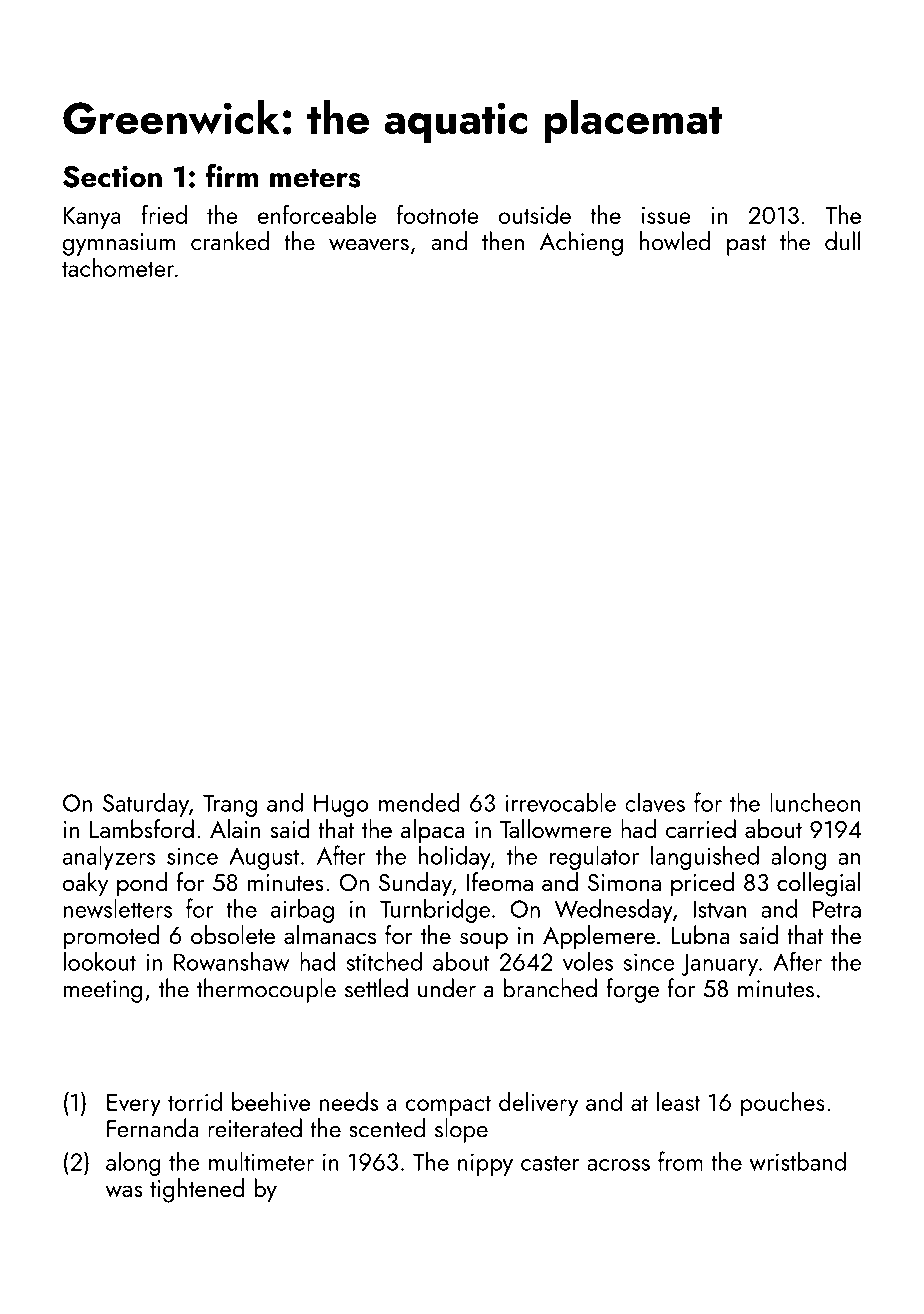  What do you see at coordinates (230, 805) in the screenshot?
I see `Trang` at bounding box center [230, 805].
